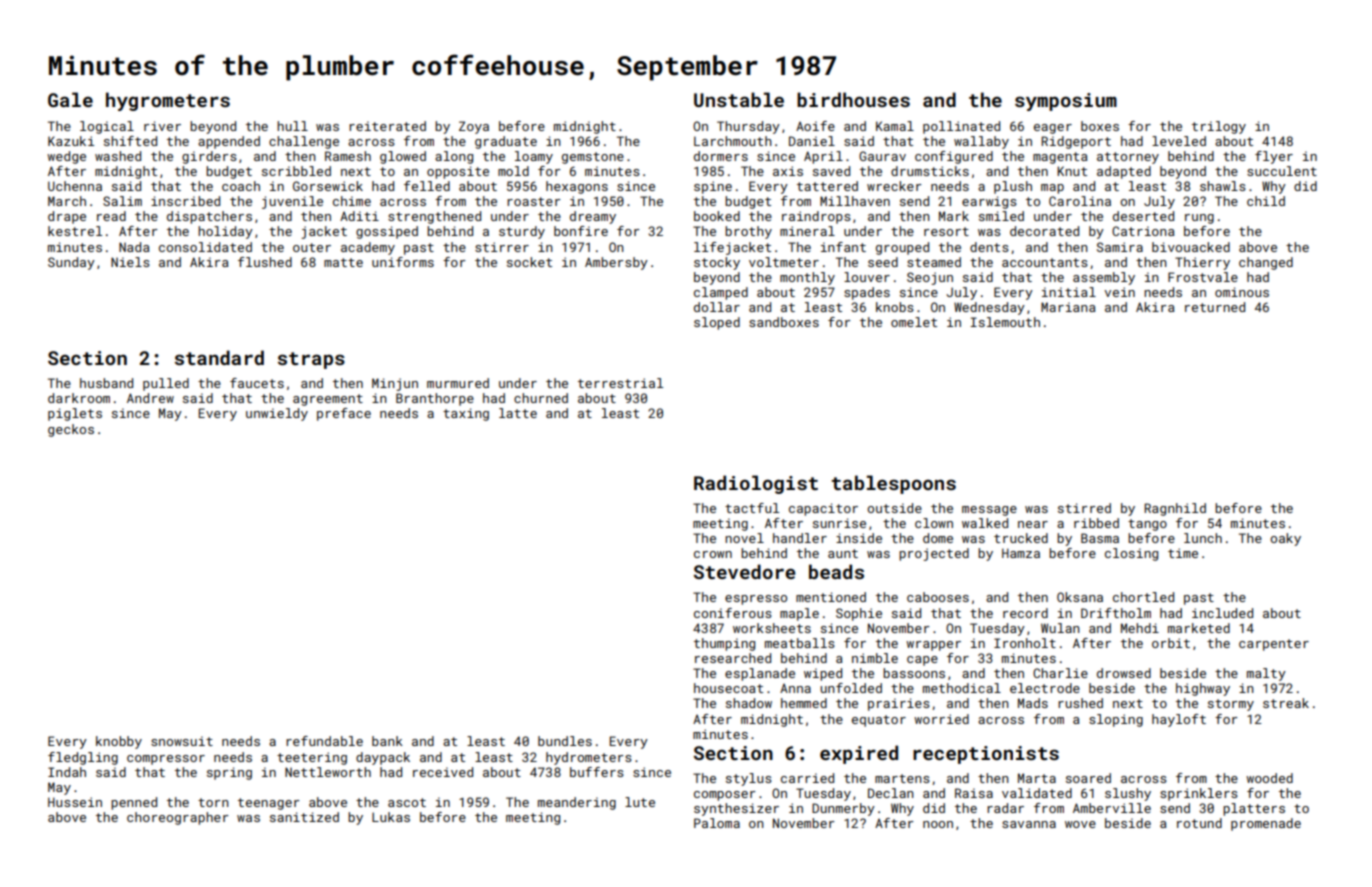  I want to click on Dunmerby, so click(843, 809).
